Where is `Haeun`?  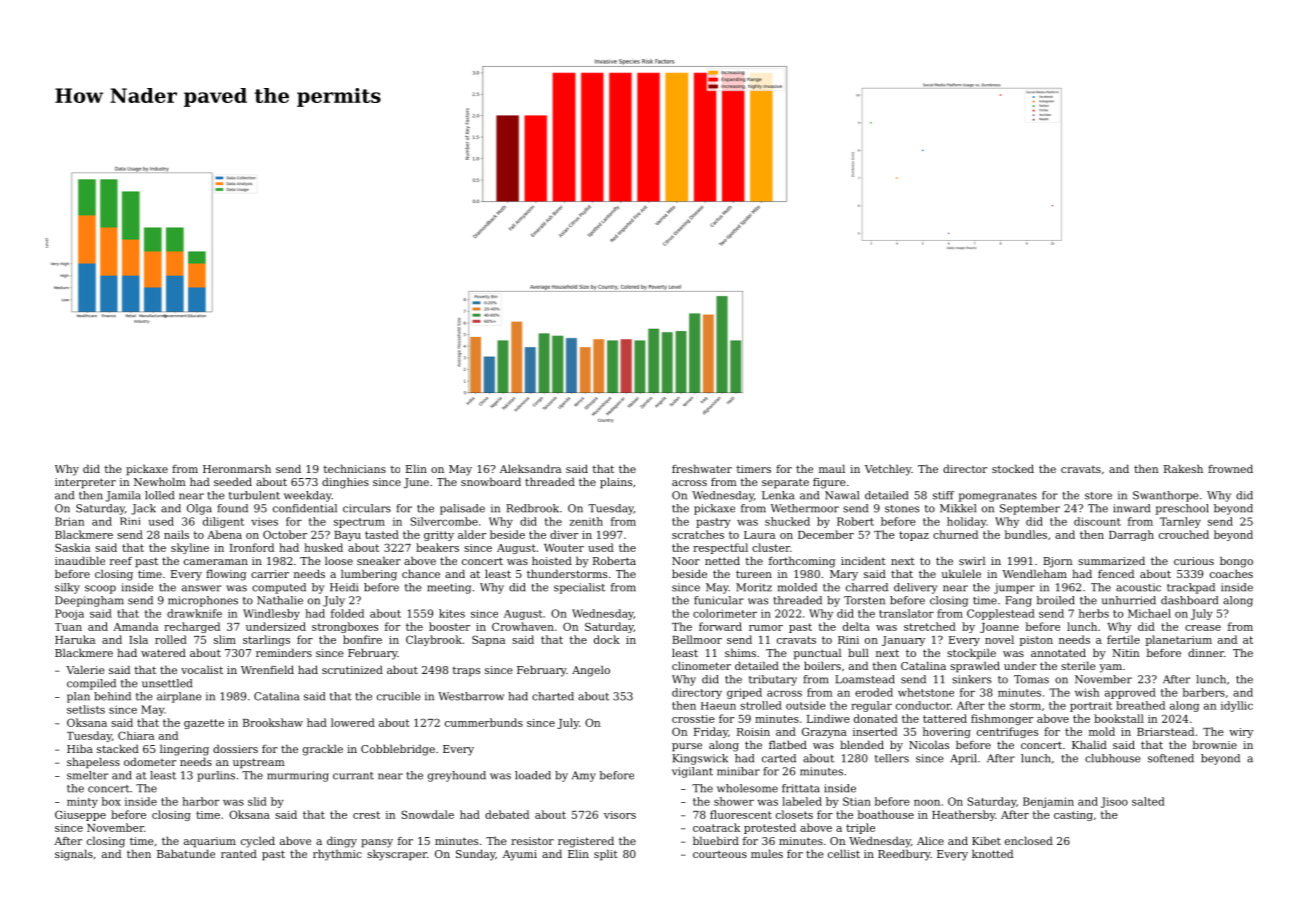 Haeun is located at coordinates (718, 706).
